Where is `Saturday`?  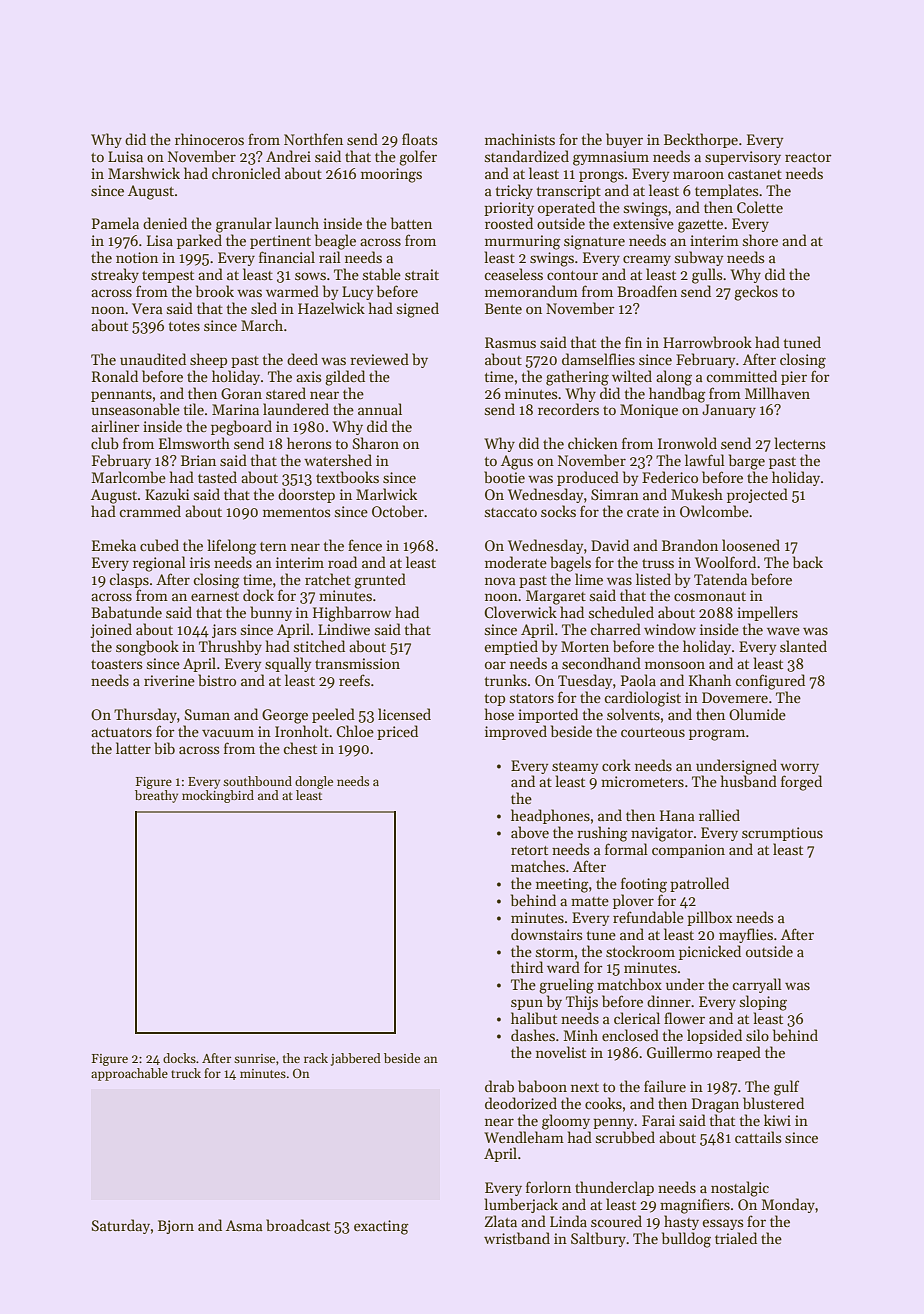 Saturday is located at coordinates (121, 1226).
